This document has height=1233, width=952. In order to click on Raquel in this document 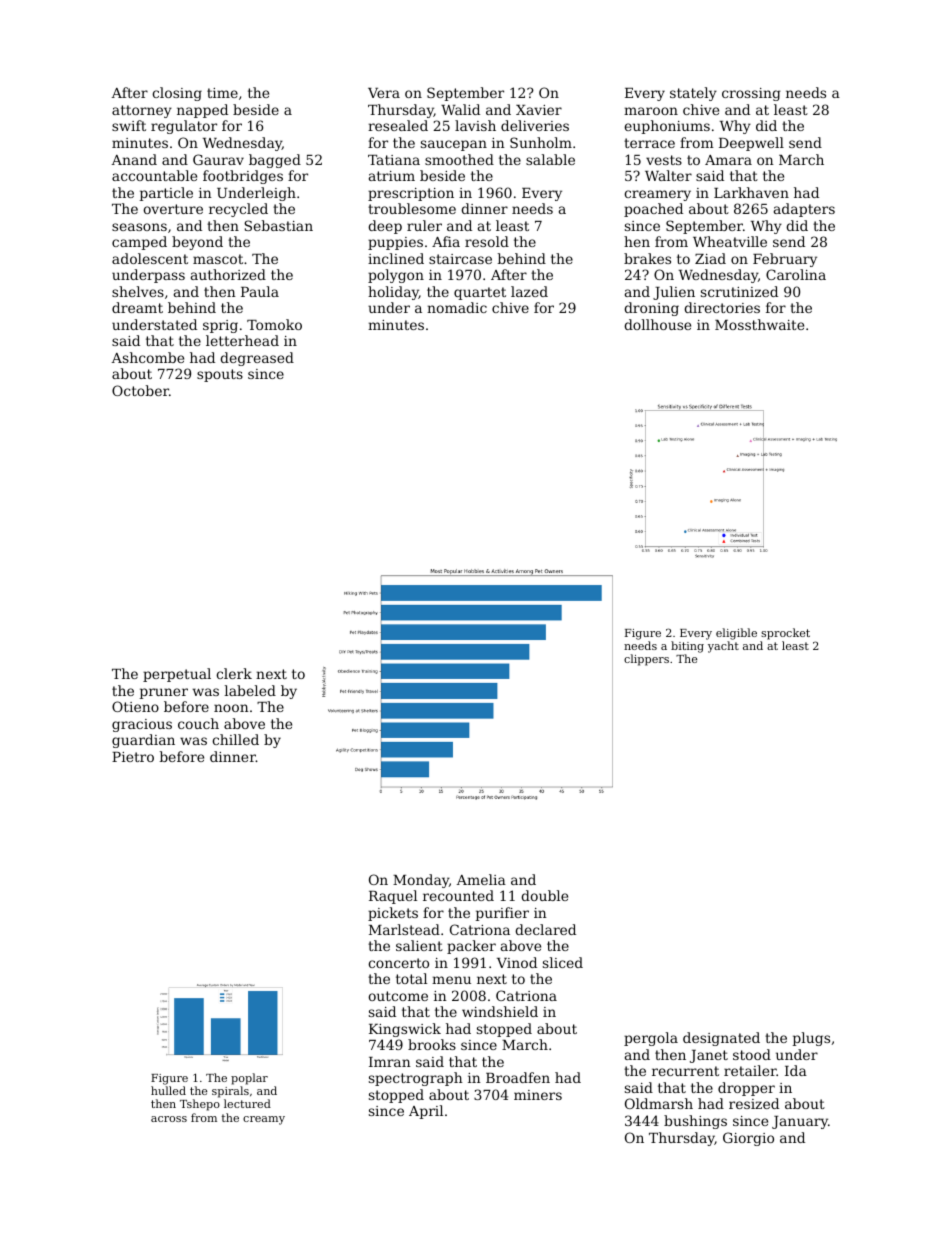, I will do `click(393, 897)`.
